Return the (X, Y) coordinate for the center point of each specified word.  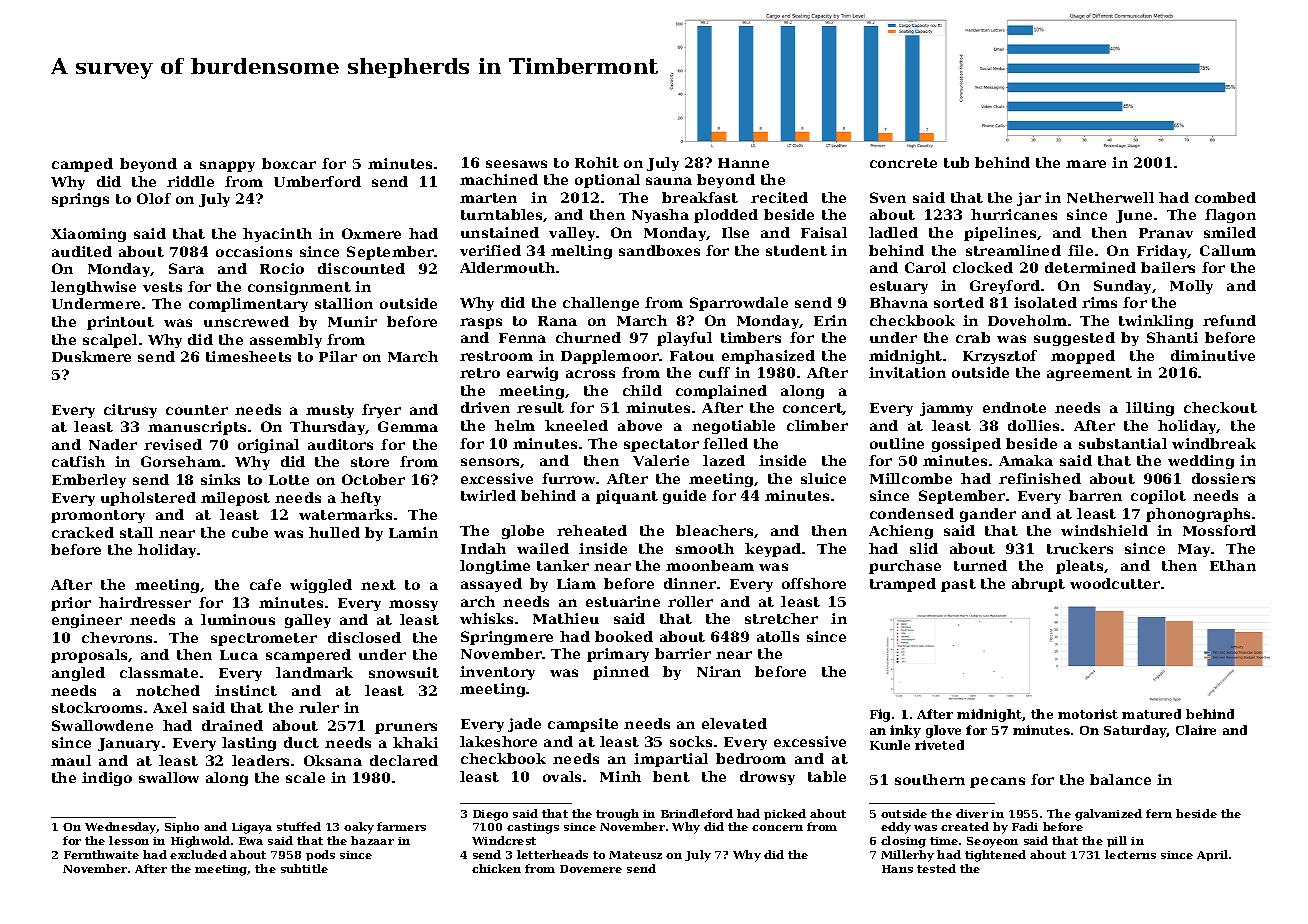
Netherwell (1110, 197)
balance (1120, 779)
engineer (87, 621)
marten (488, 198)
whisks (486, 618)
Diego (490, 815)
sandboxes (659, 250)
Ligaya (252, 828)
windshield (1104, 530)
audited (82, 251)
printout (120, 323)
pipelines (1000, 234)
